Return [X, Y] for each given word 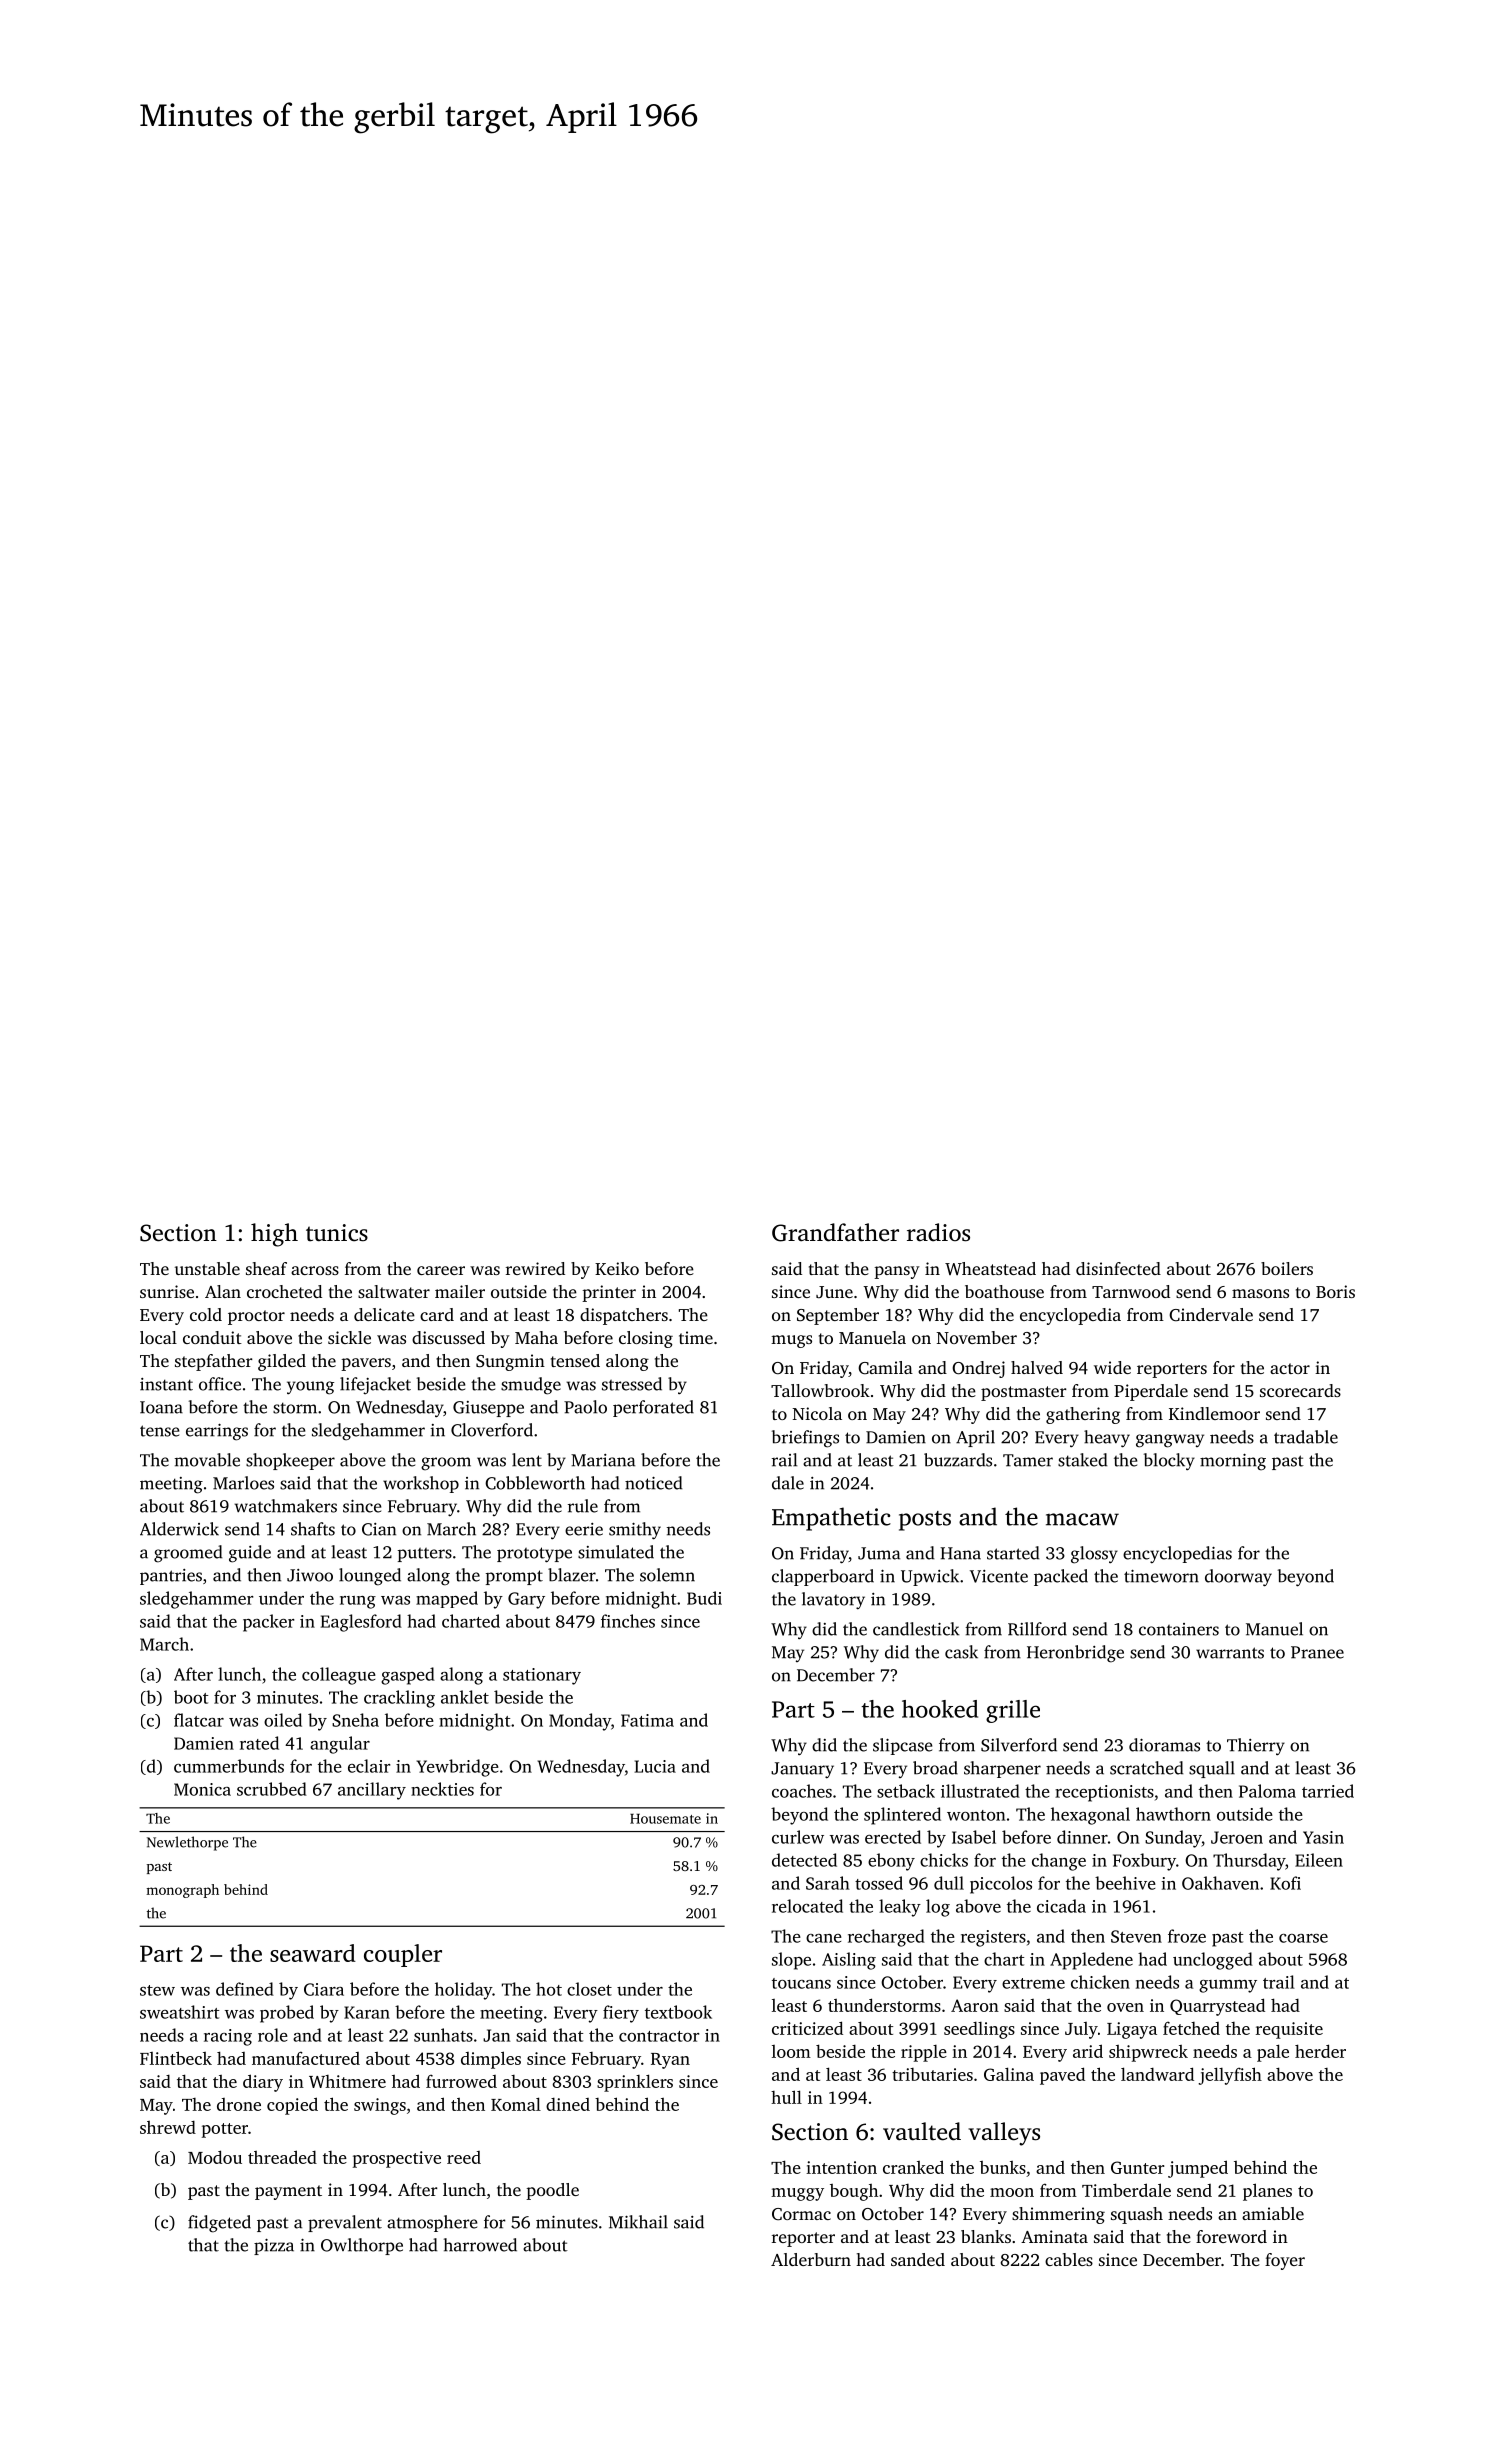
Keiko [617, 1268]
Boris [1335, 1291]
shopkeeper [290, 1461]
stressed [632, 1384]
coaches [802, 1791]
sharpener [1002, 1769]
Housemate [665, 1819]
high [274, 1235]
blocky [1169, 1461]
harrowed [480, 2245]
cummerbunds [229, 1766]
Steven [1136, 1936]
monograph [182, 1891]
